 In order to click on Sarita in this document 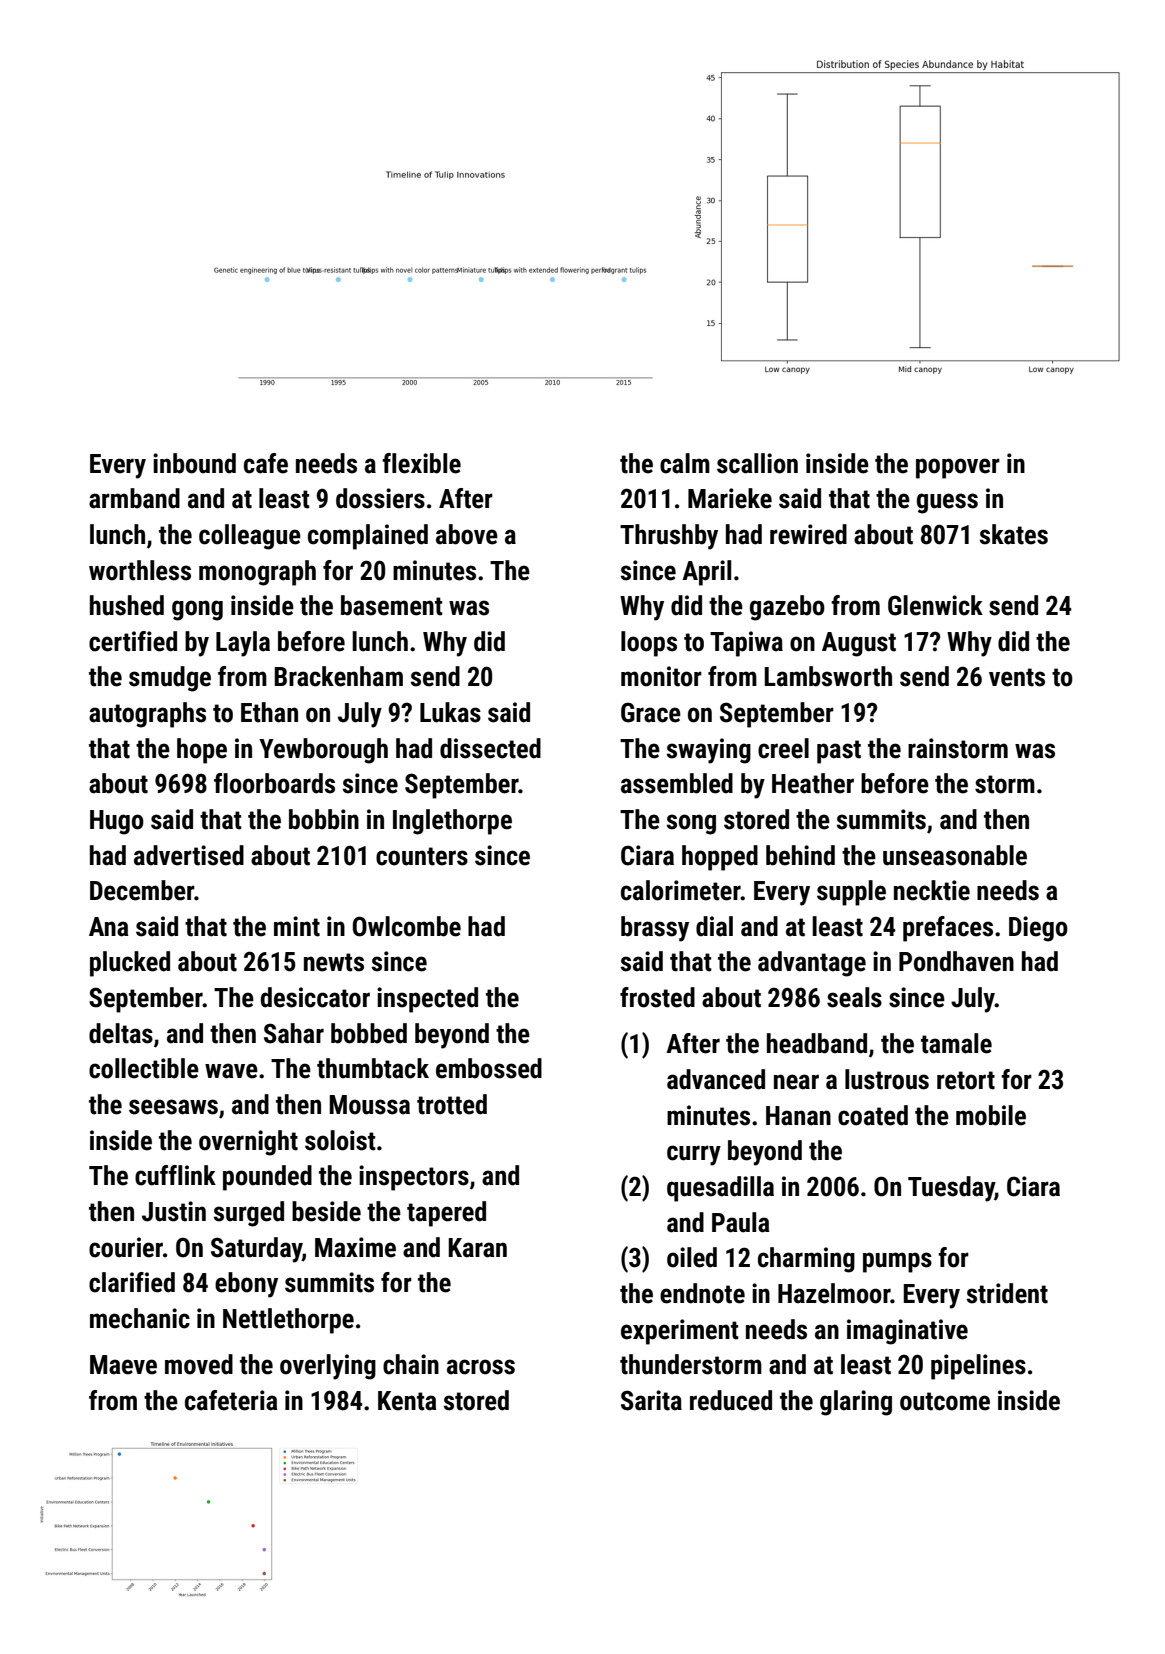, I will do `click(651, 1400)`.
